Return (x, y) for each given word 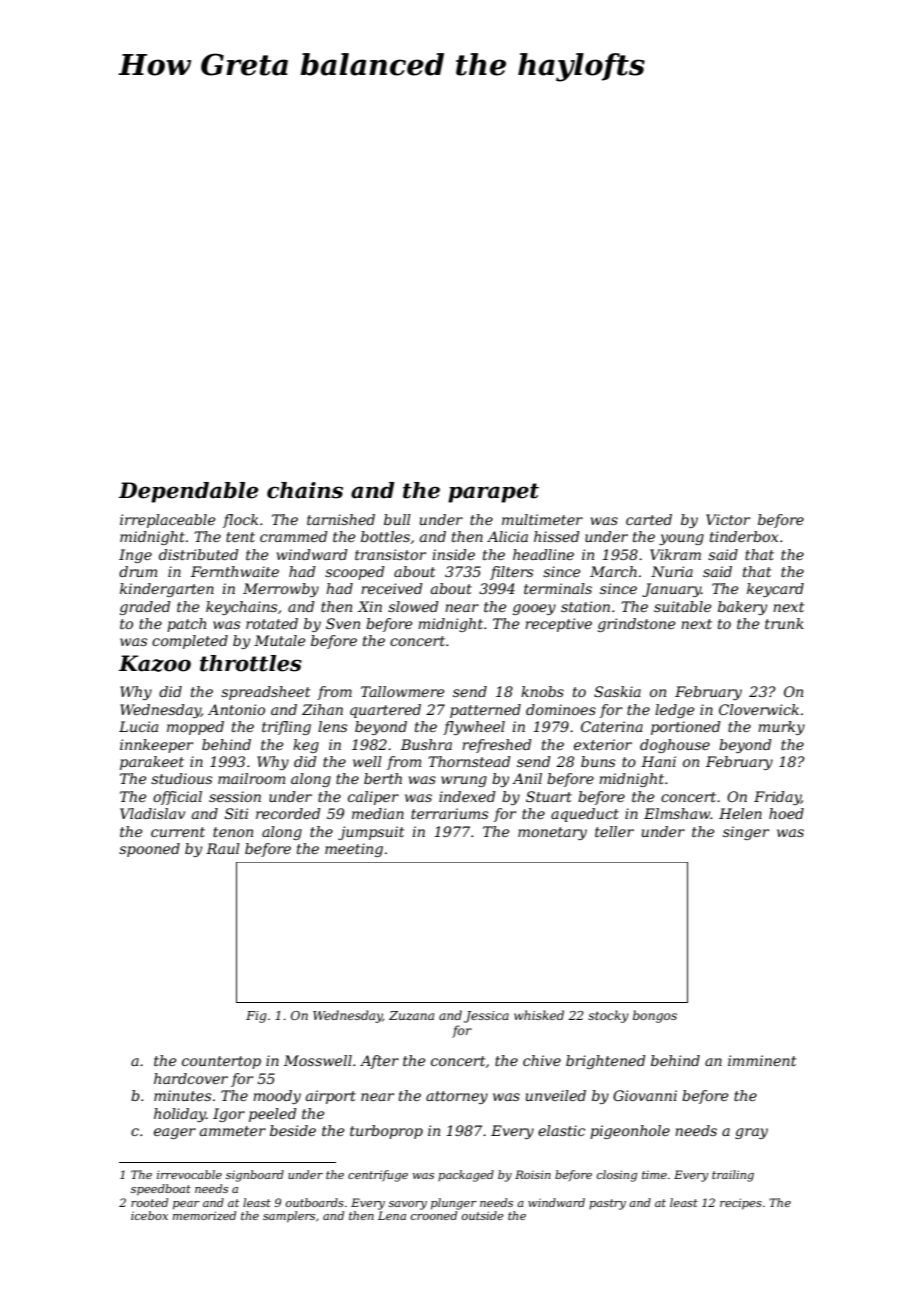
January (671, 590)
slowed (413, 606)
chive (542, 1060)
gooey (534, 609)
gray (751, 1133)
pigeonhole (630, 1132)
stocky (608, 1016)
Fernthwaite (235, 571)
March (613, 571)
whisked (539, 1015)
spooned (149, 850)
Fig (256, 1017)
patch (186, 625)
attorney (457, 1097)
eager (175, 1133)
